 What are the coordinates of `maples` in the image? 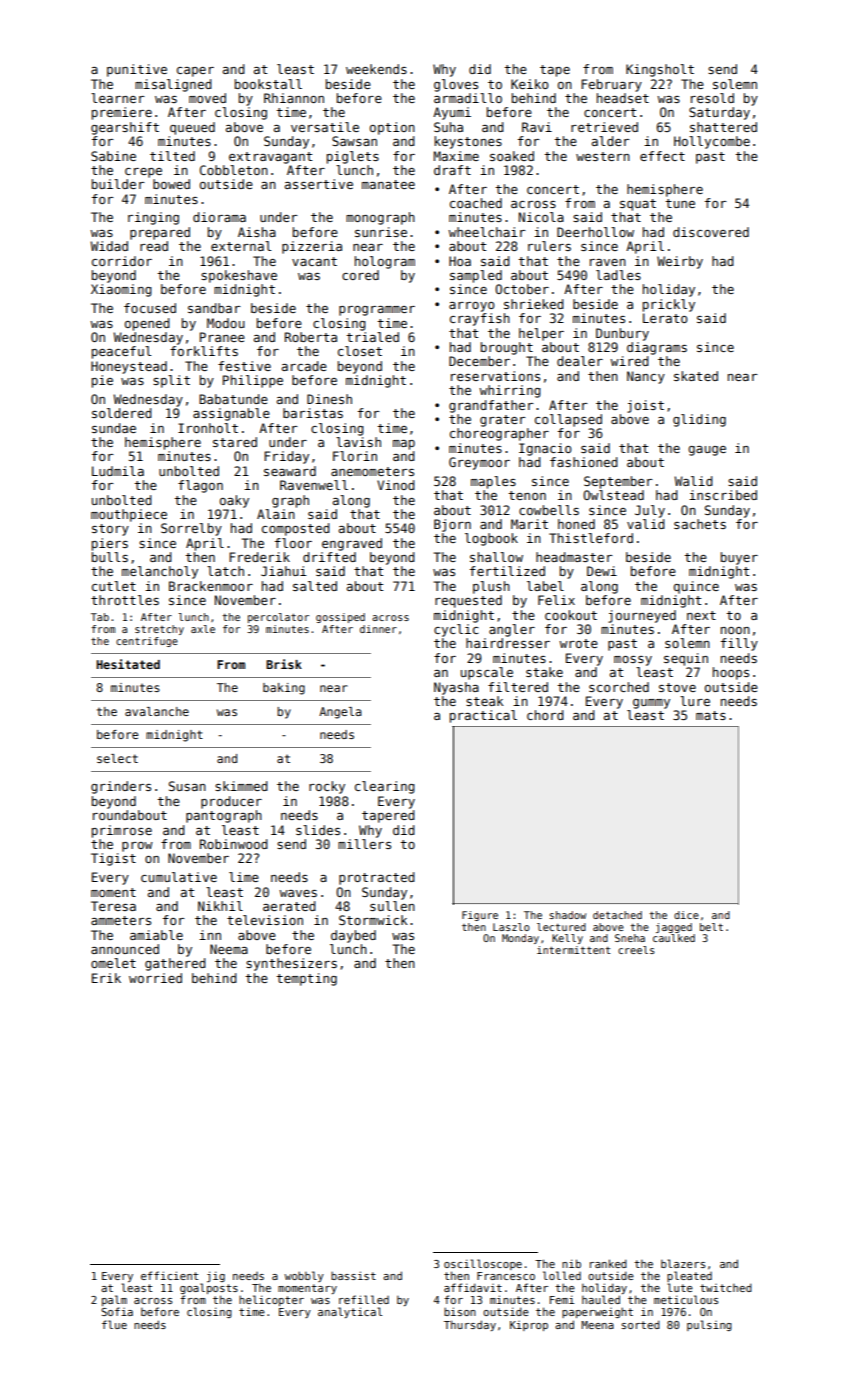 It's located at (493, 482).
